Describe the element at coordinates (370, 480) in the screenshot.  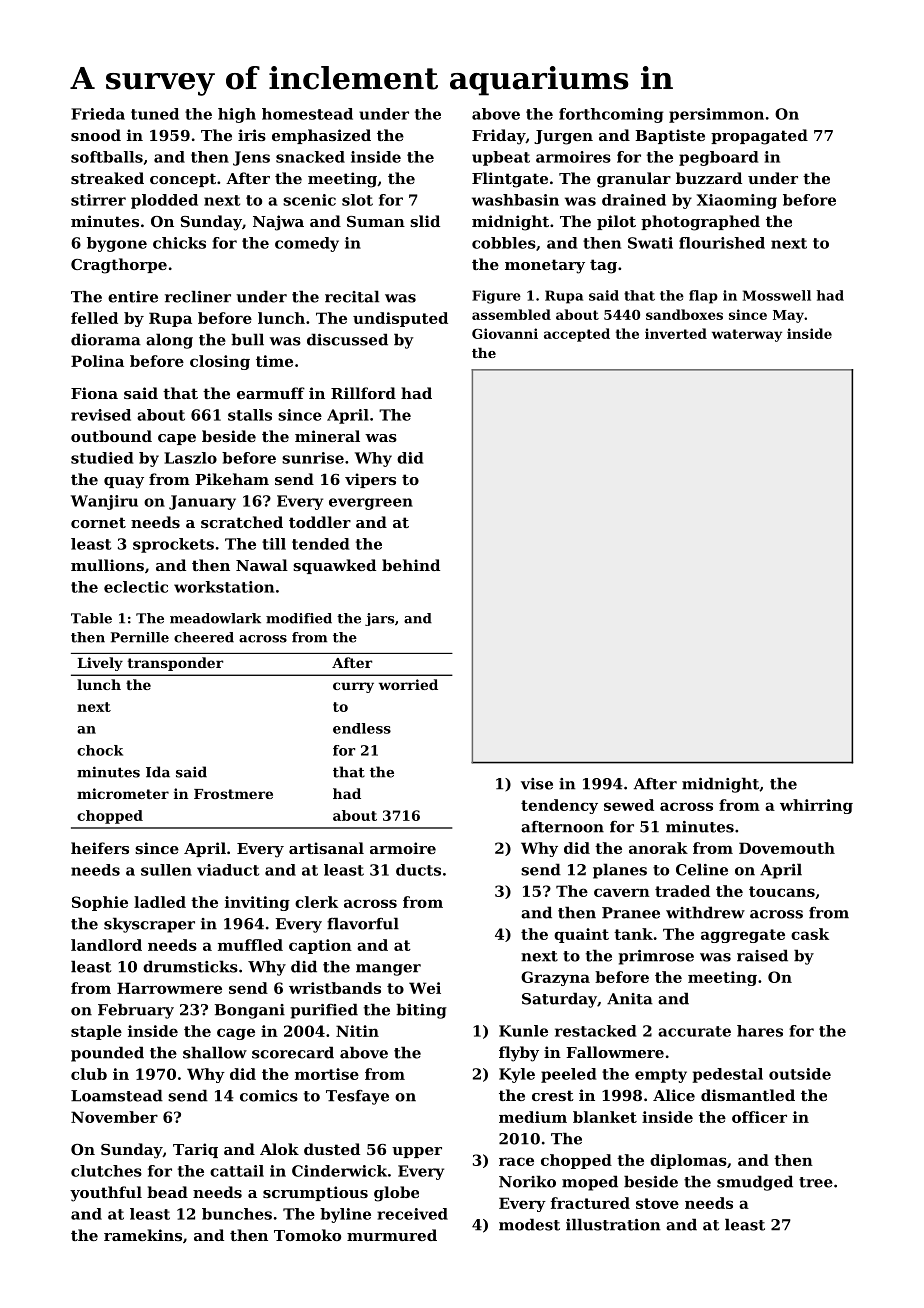
I see `vipers` at that location.
